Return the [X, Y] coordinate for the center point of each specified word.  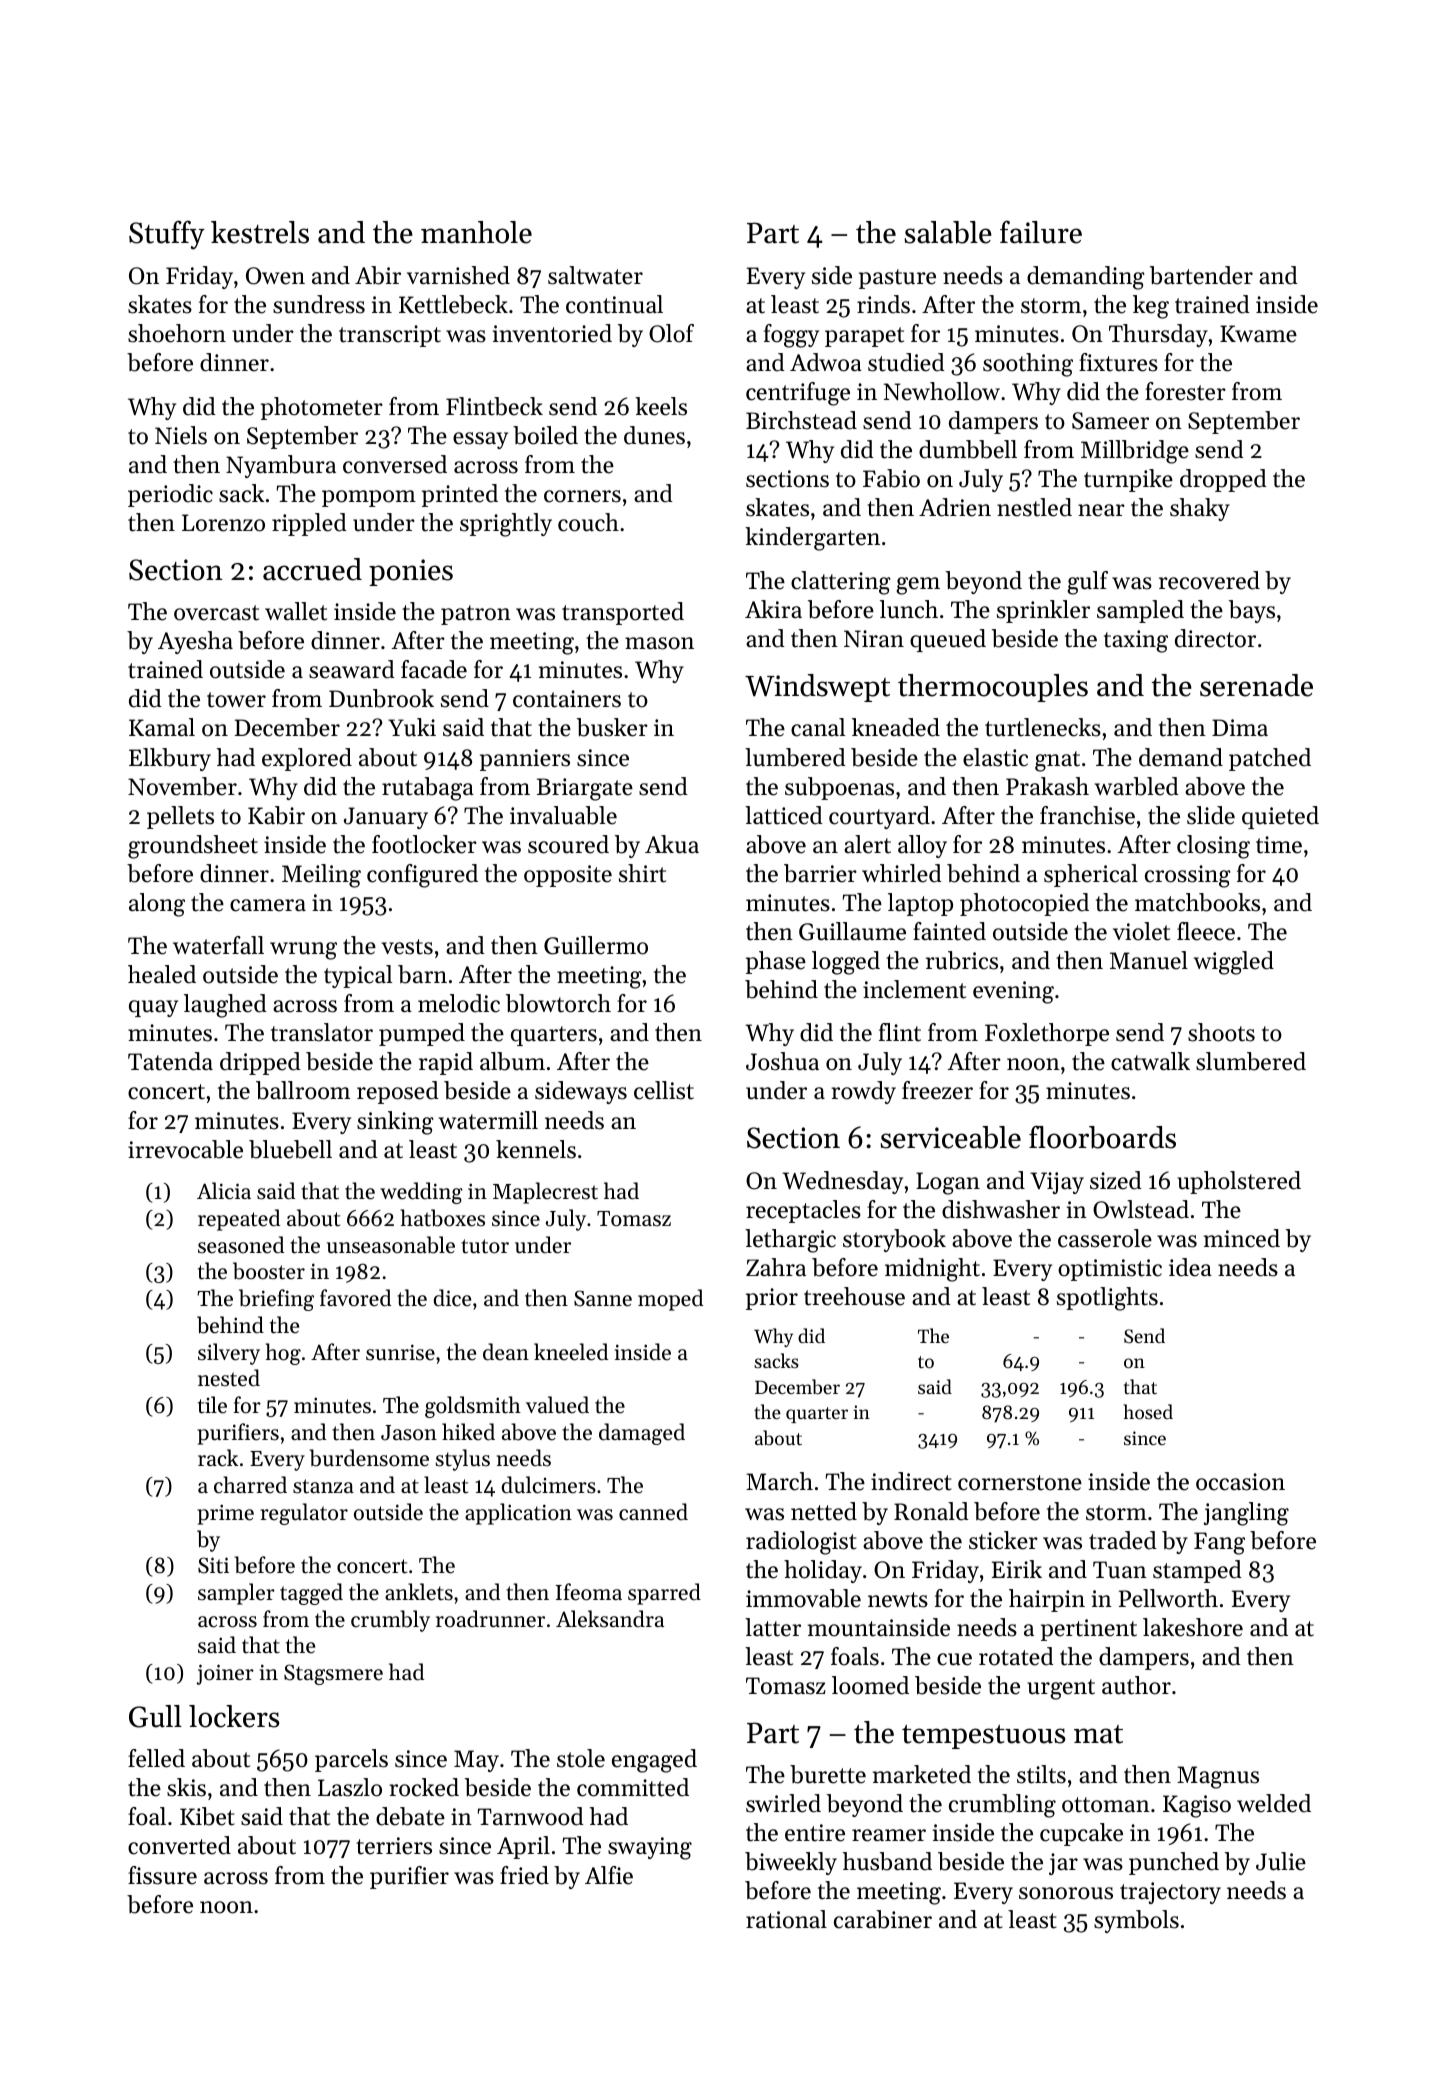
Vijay [1057, 1183]
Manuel [1149, 960]
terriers [394, 1846]
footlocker [424, 844]
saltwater [595, 275]
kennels [536, 1149]
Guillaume [852, 931]
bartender [1201, 275]
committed [633, 1787]
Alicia [224, 1191]
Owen [275, 276]
